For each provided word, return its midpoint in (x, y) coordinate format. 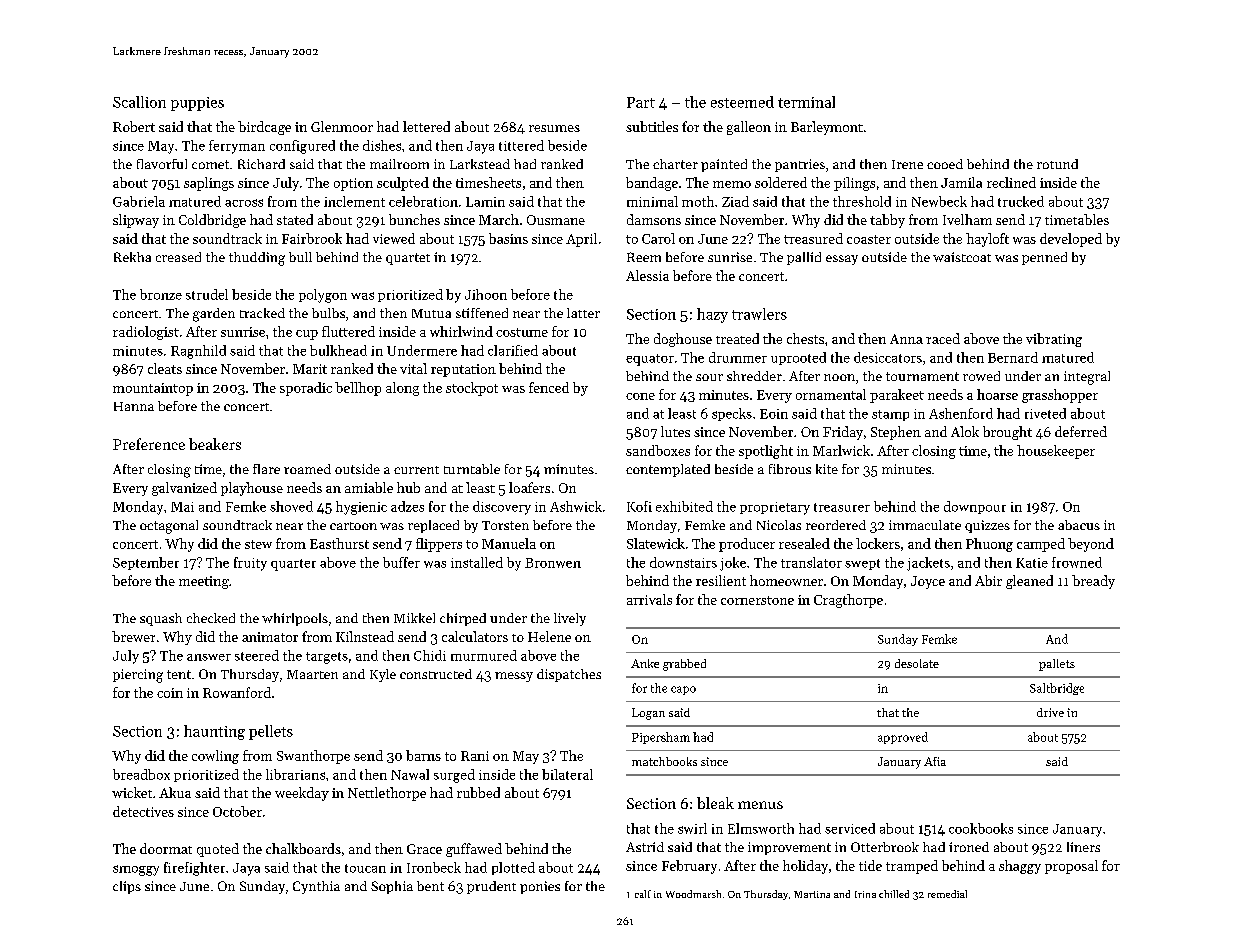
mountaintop (153, 389)
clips (127, 887)
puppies (197, 104)
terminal (806, 102)
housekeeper (1056, 452)
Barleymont (827, 128)
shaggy (1020, 867)
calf (643, 894)
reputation (463, 370)
